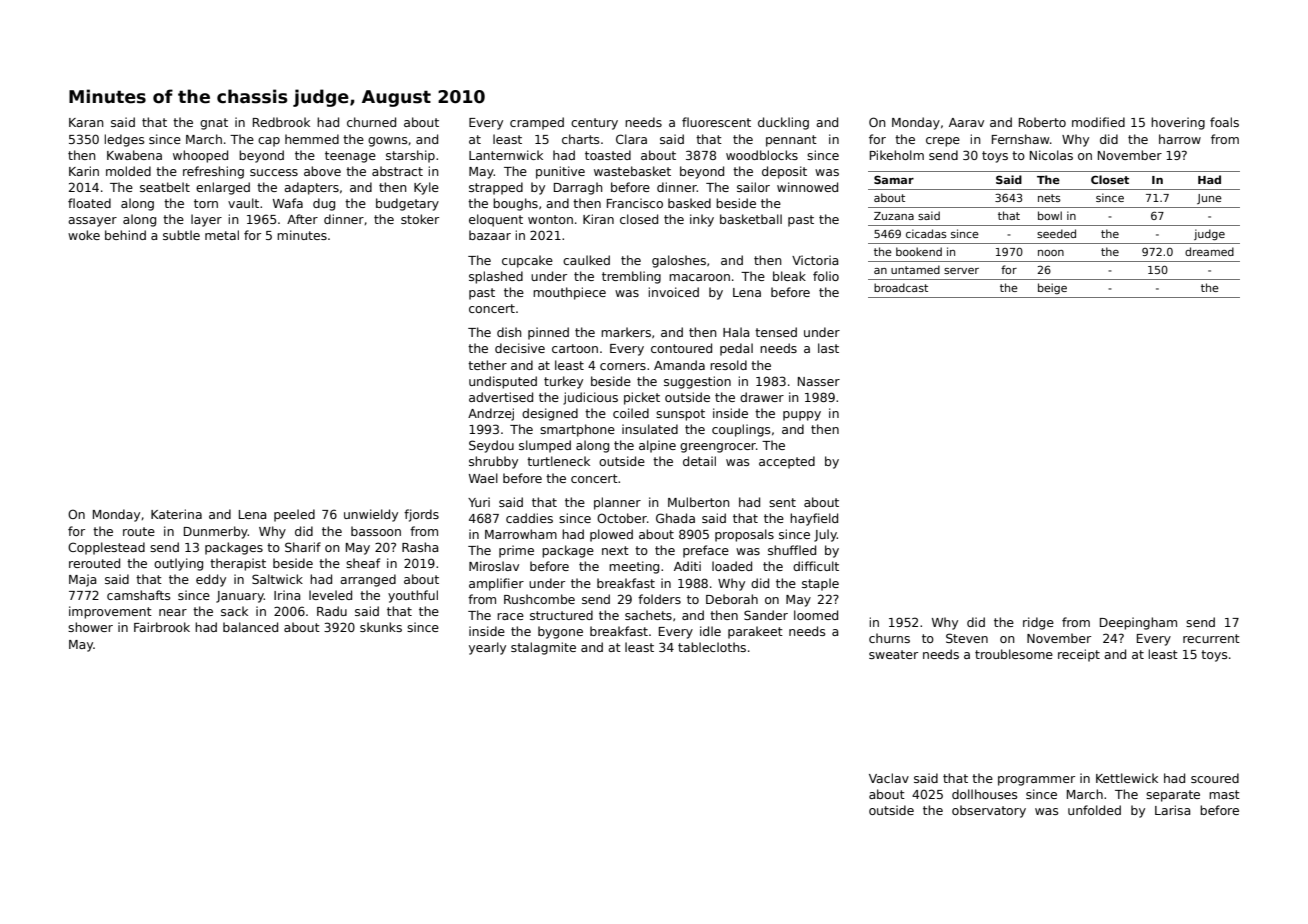 The width and height of the page is (1308, 924). I want to click on inky, so click(702, 220).
